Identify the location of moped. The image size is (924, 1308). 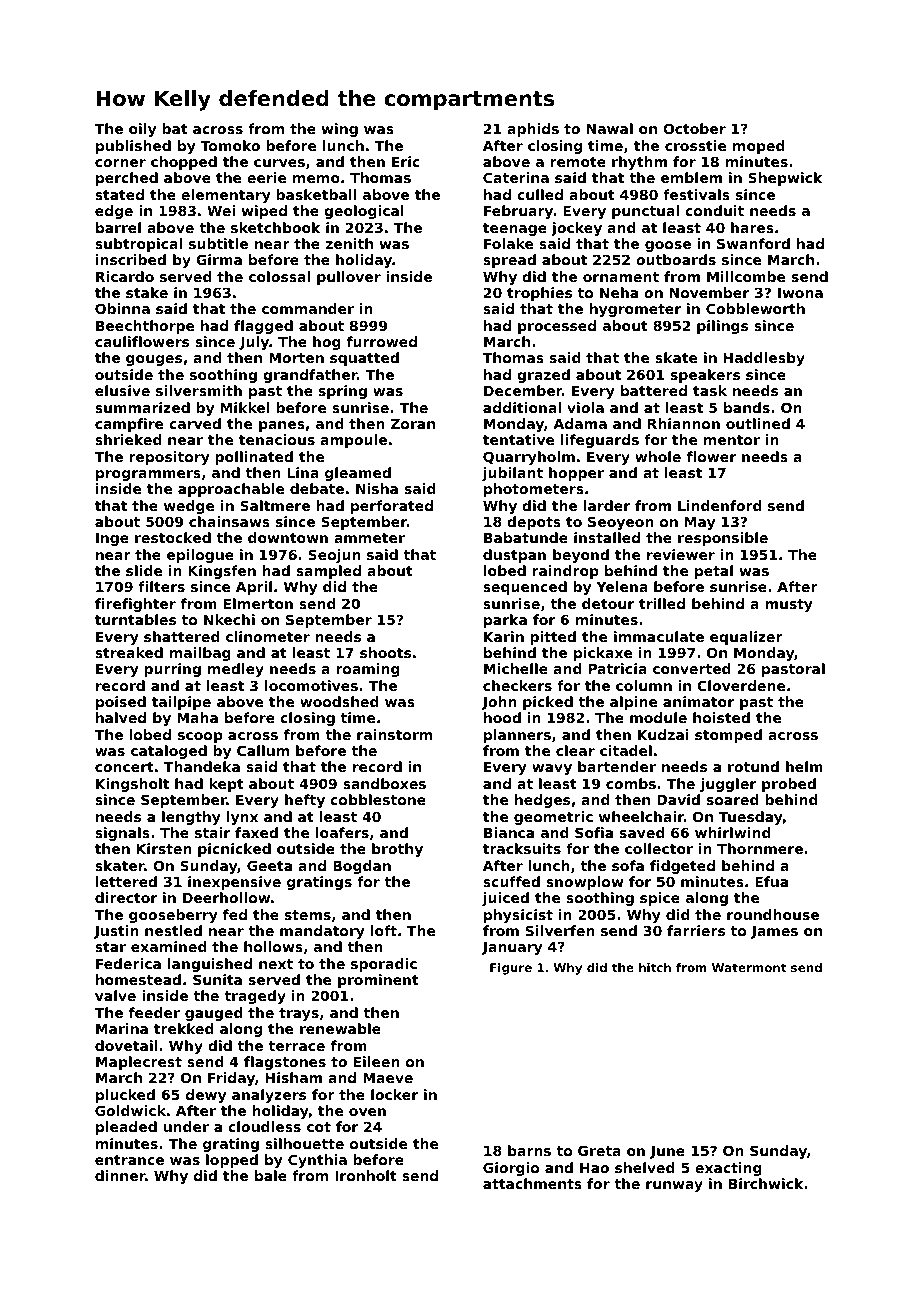
(759, 147).
